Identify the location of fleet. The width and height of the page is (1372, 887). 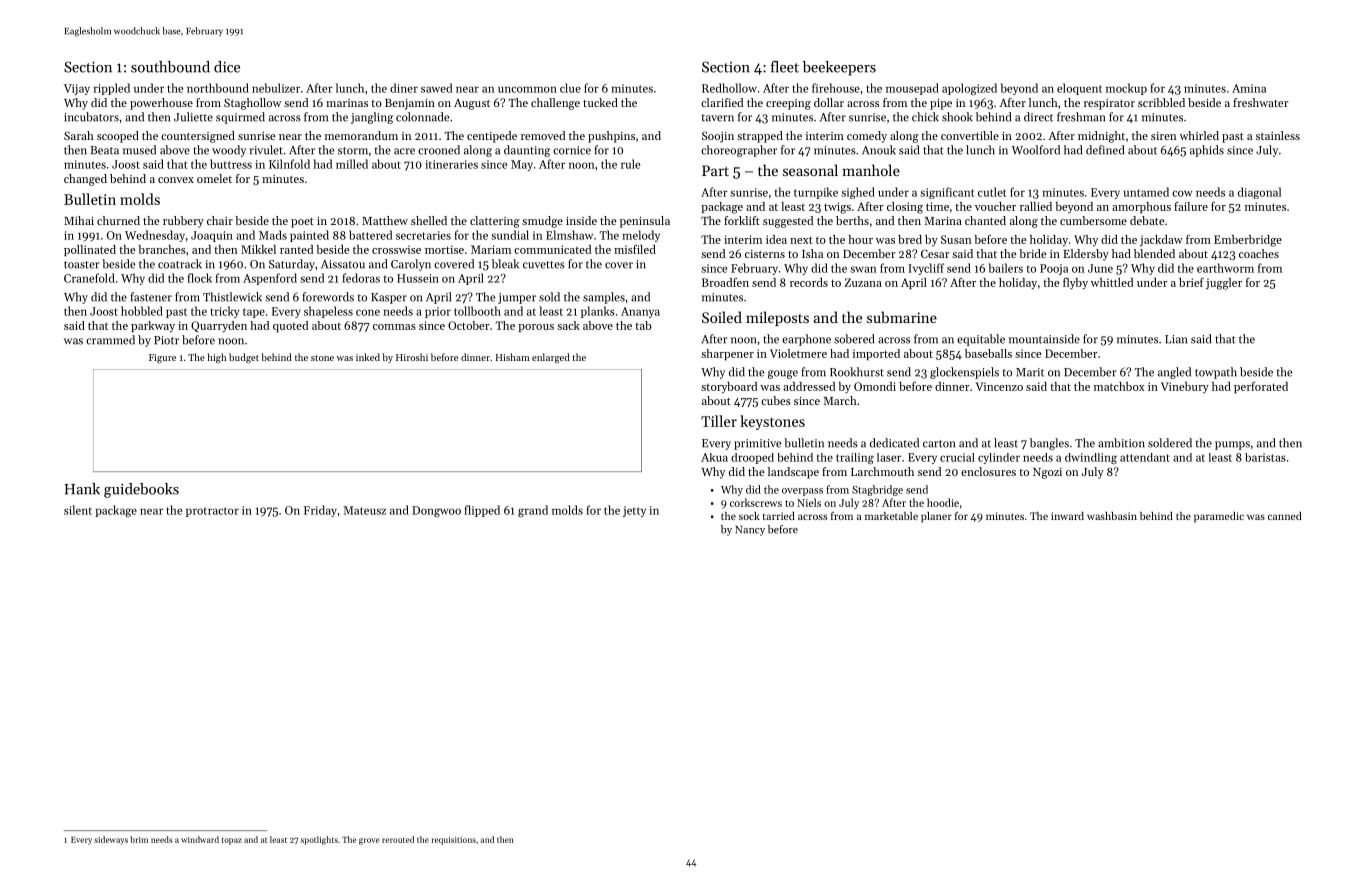
(785, 67).
